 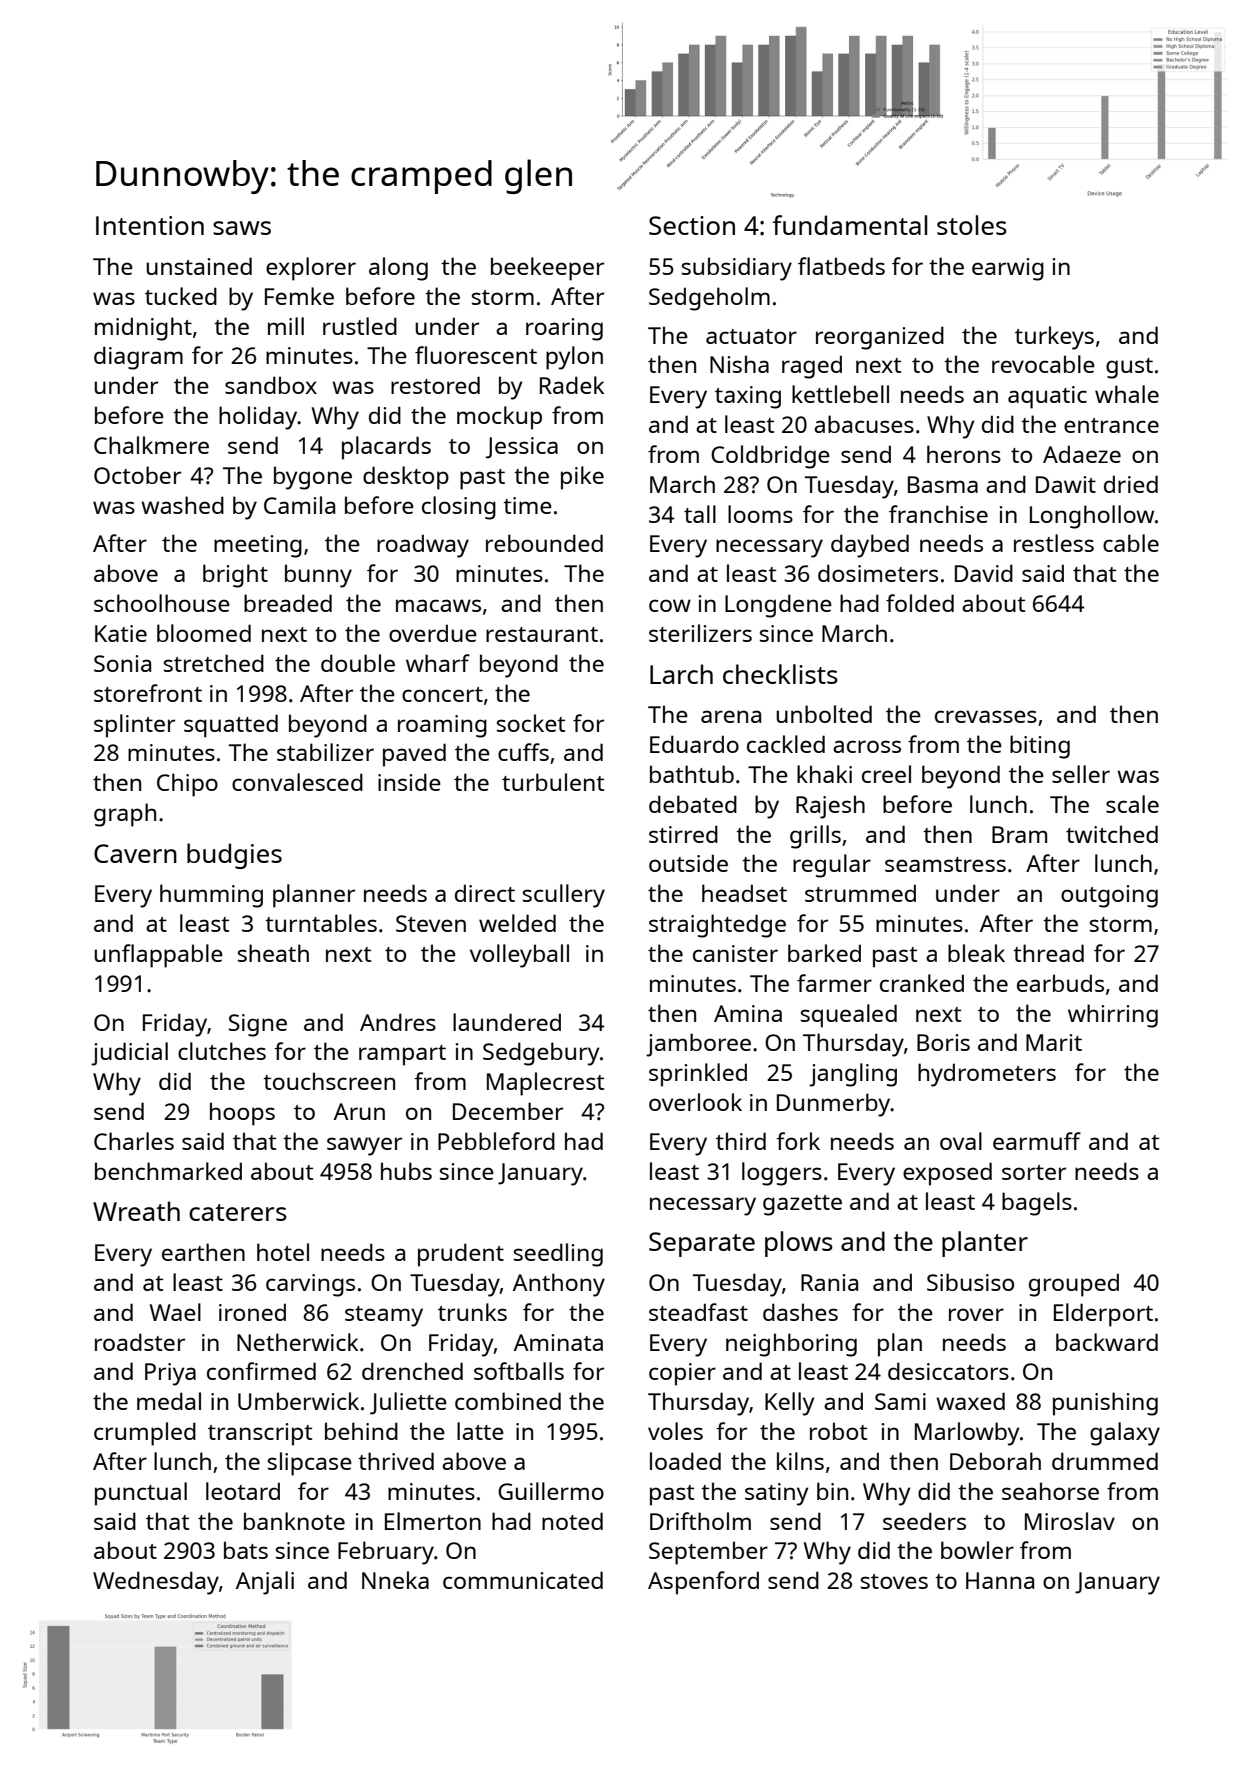 I want to click on roaring, so click(x=564, y=329).
